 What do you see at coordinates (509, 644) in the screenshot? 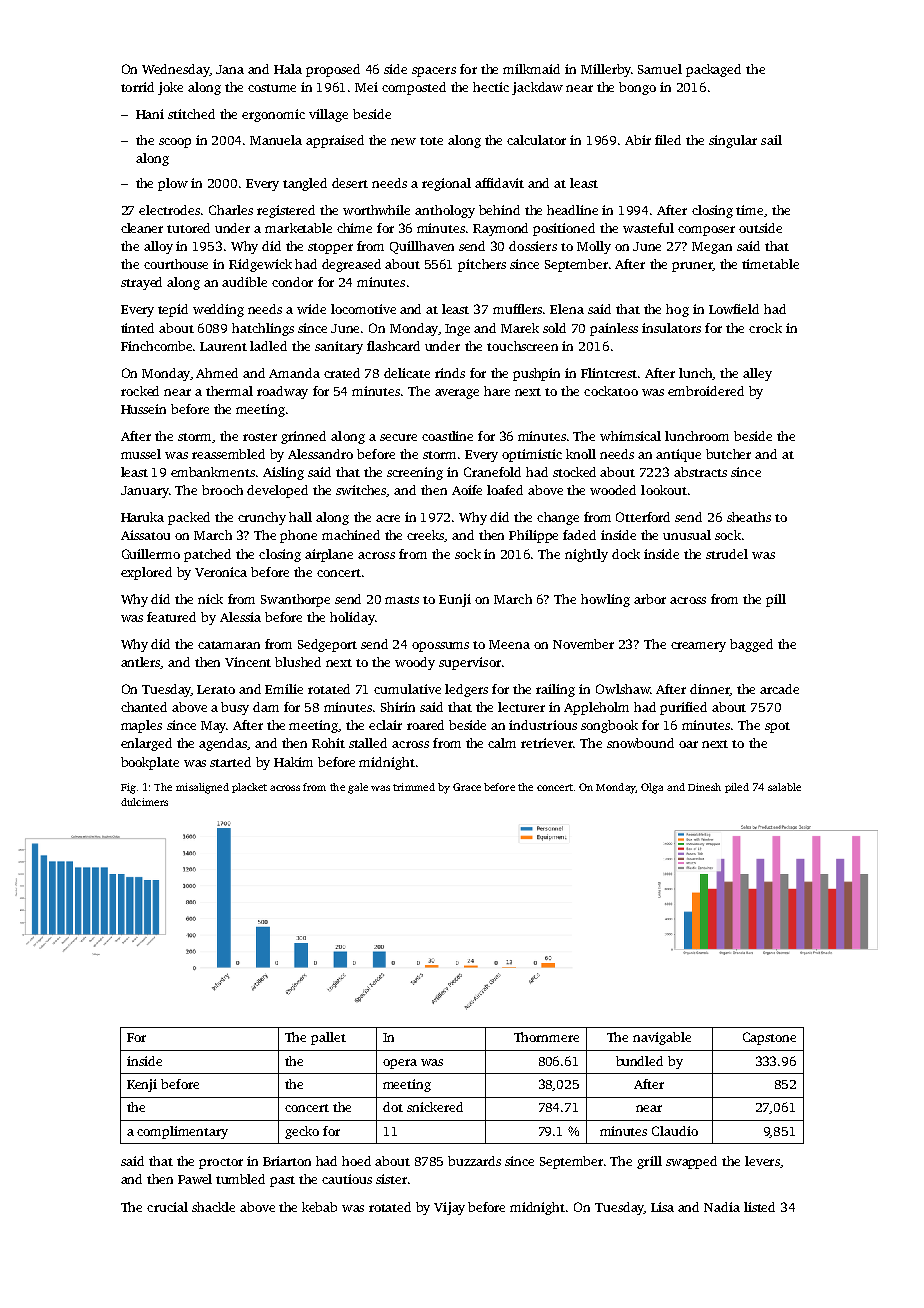
I see `Meena` at bounding box center [509, 644].
